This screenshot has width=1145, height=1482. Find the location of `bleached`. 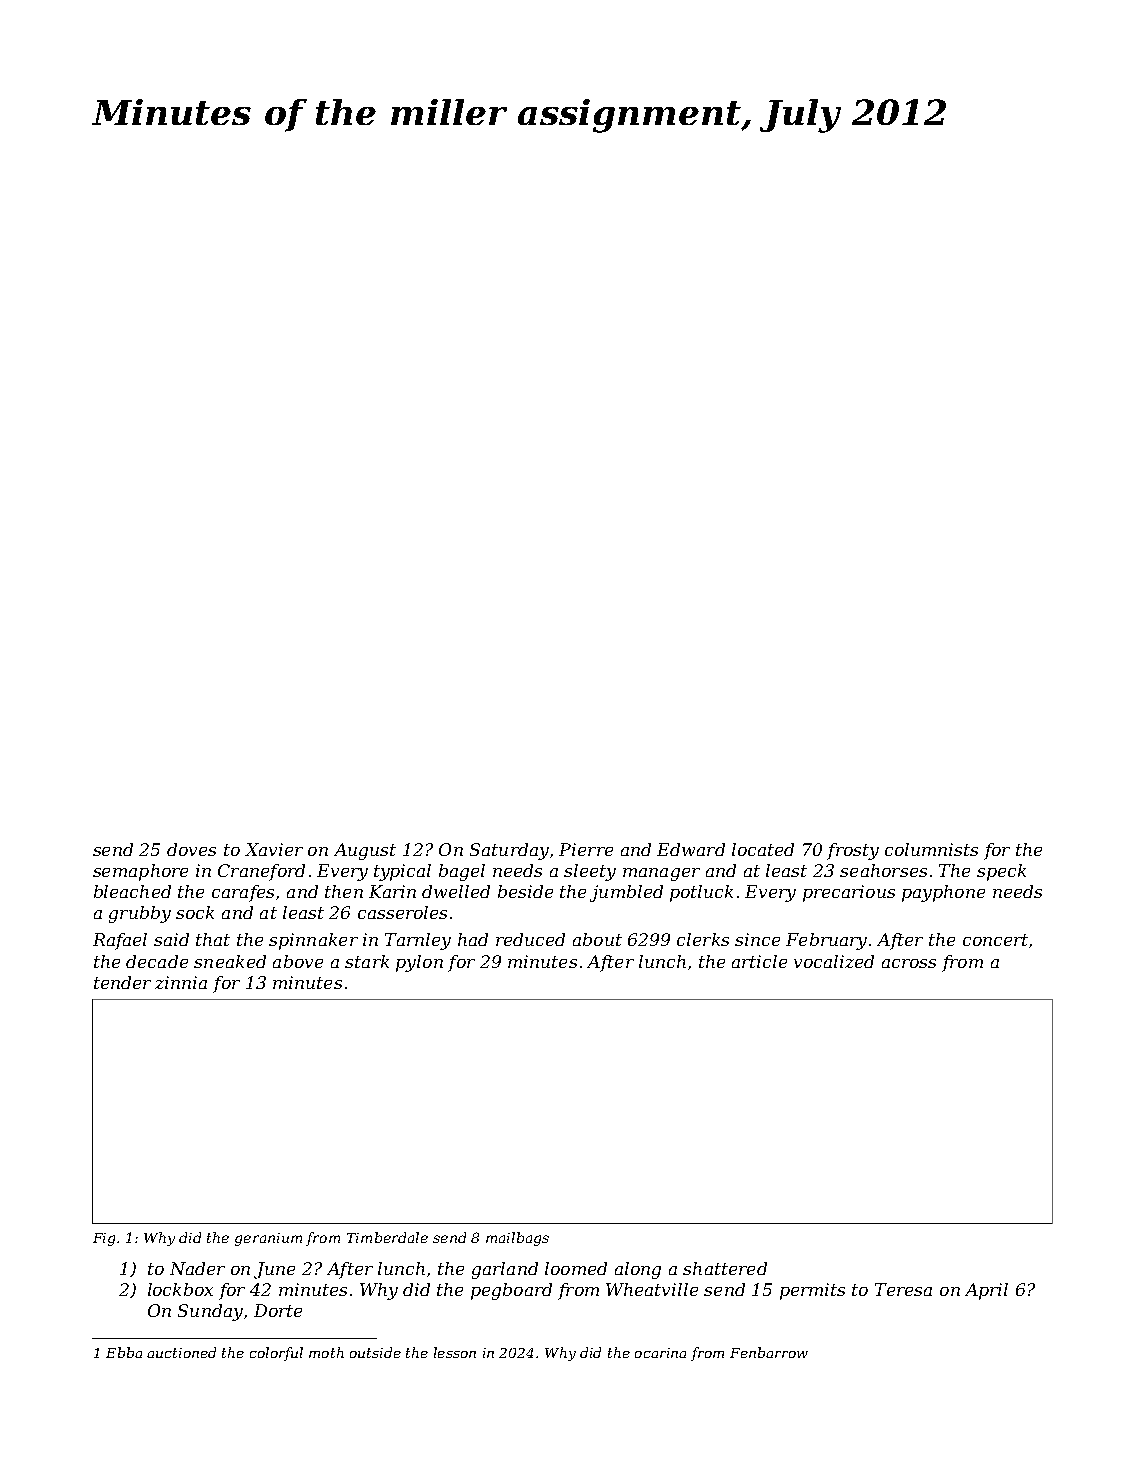

bleached is located at coordinates (132, 891).
